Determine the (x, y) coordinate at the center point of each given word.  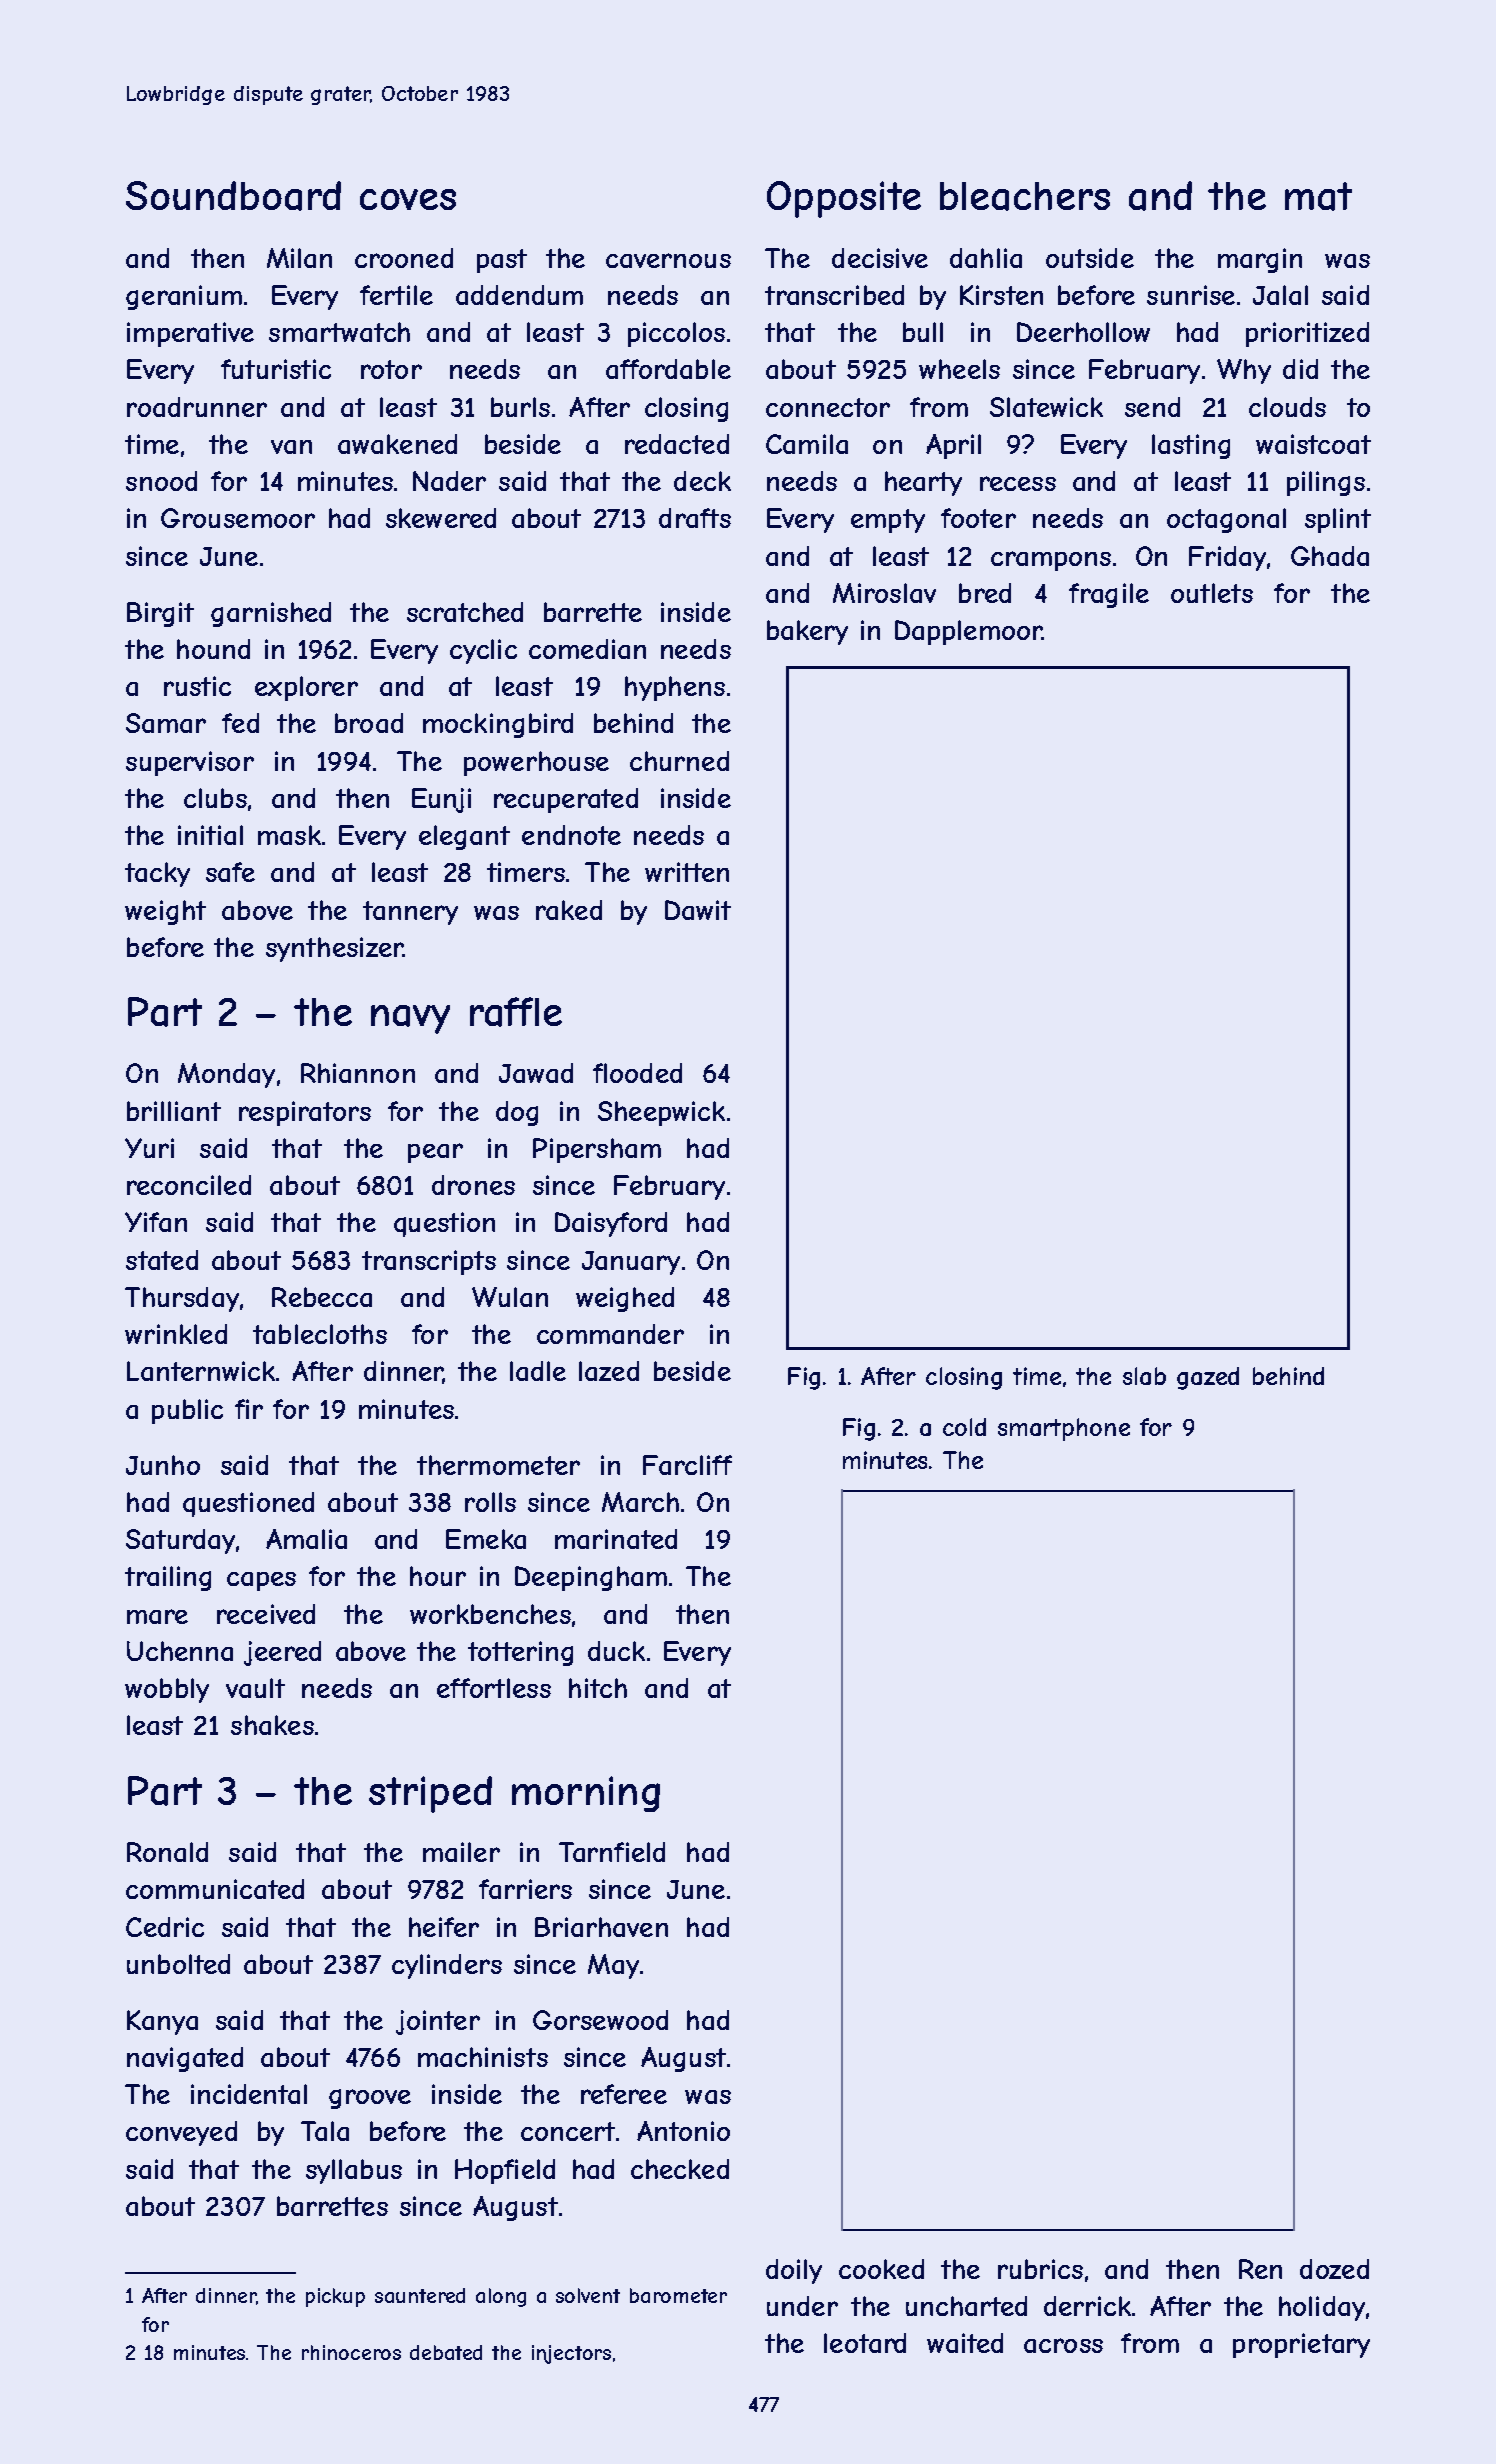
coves (408, 199)
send (1152, 407)
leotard (865, 2343)
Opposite (844, 199)
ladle (538, 1371)
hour (438, 1576)
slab (1144, 1376)
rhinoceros (351, 2352)
